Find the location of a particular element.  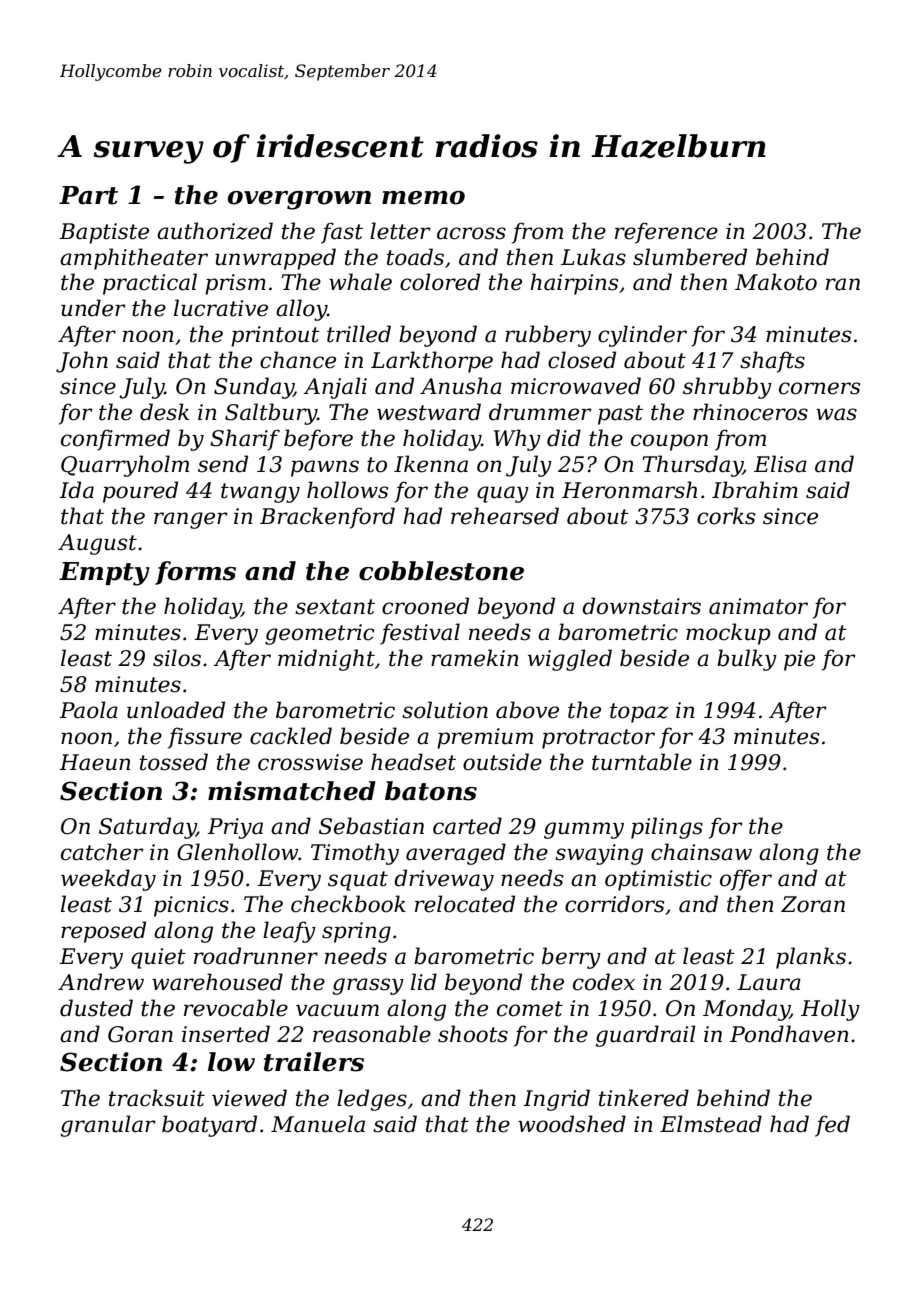

Makoto is located at coordinates (776, 282).
